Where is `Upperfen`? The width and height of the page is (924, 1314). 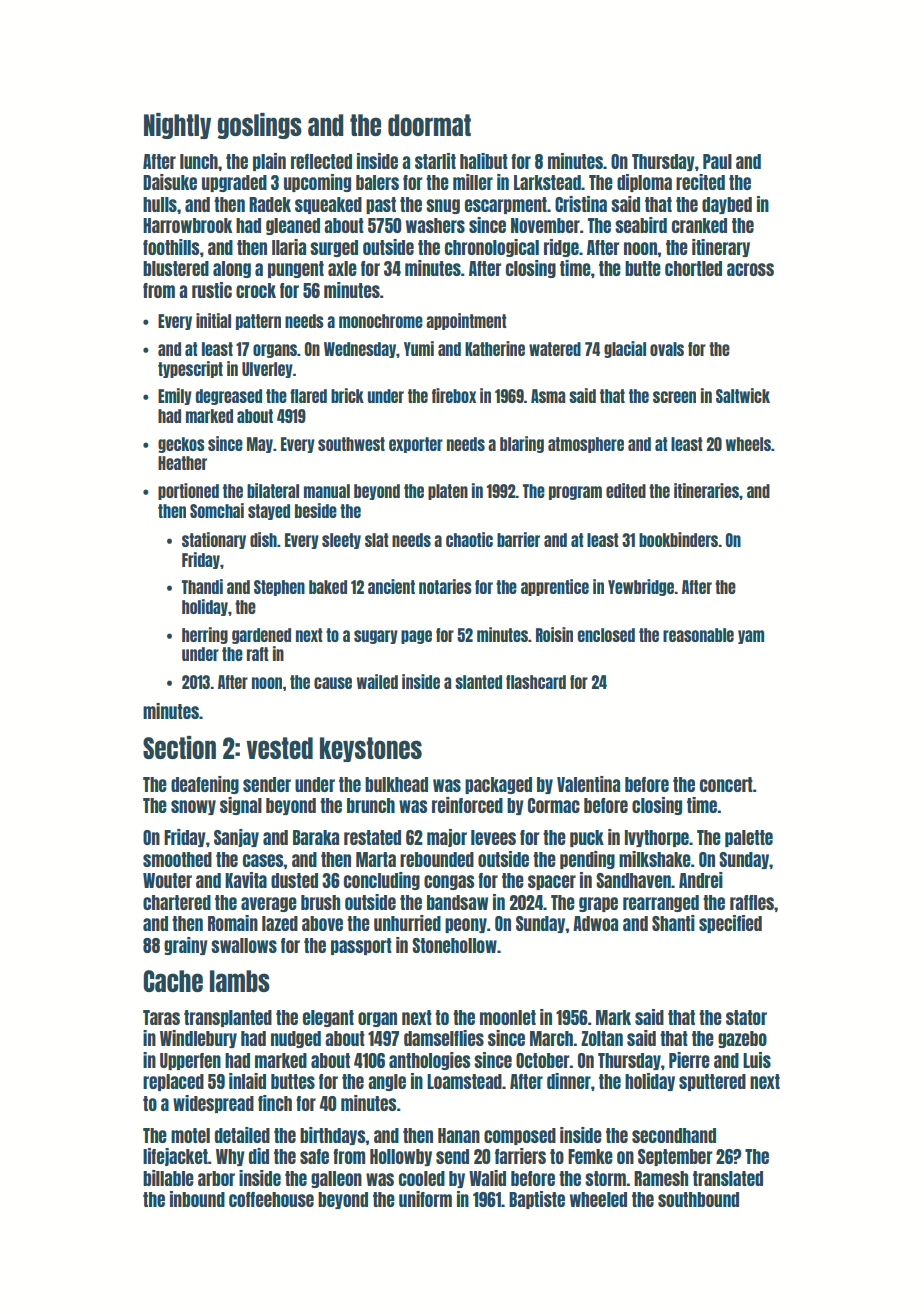
Upperfen is located at coordinates (190, 1061).
